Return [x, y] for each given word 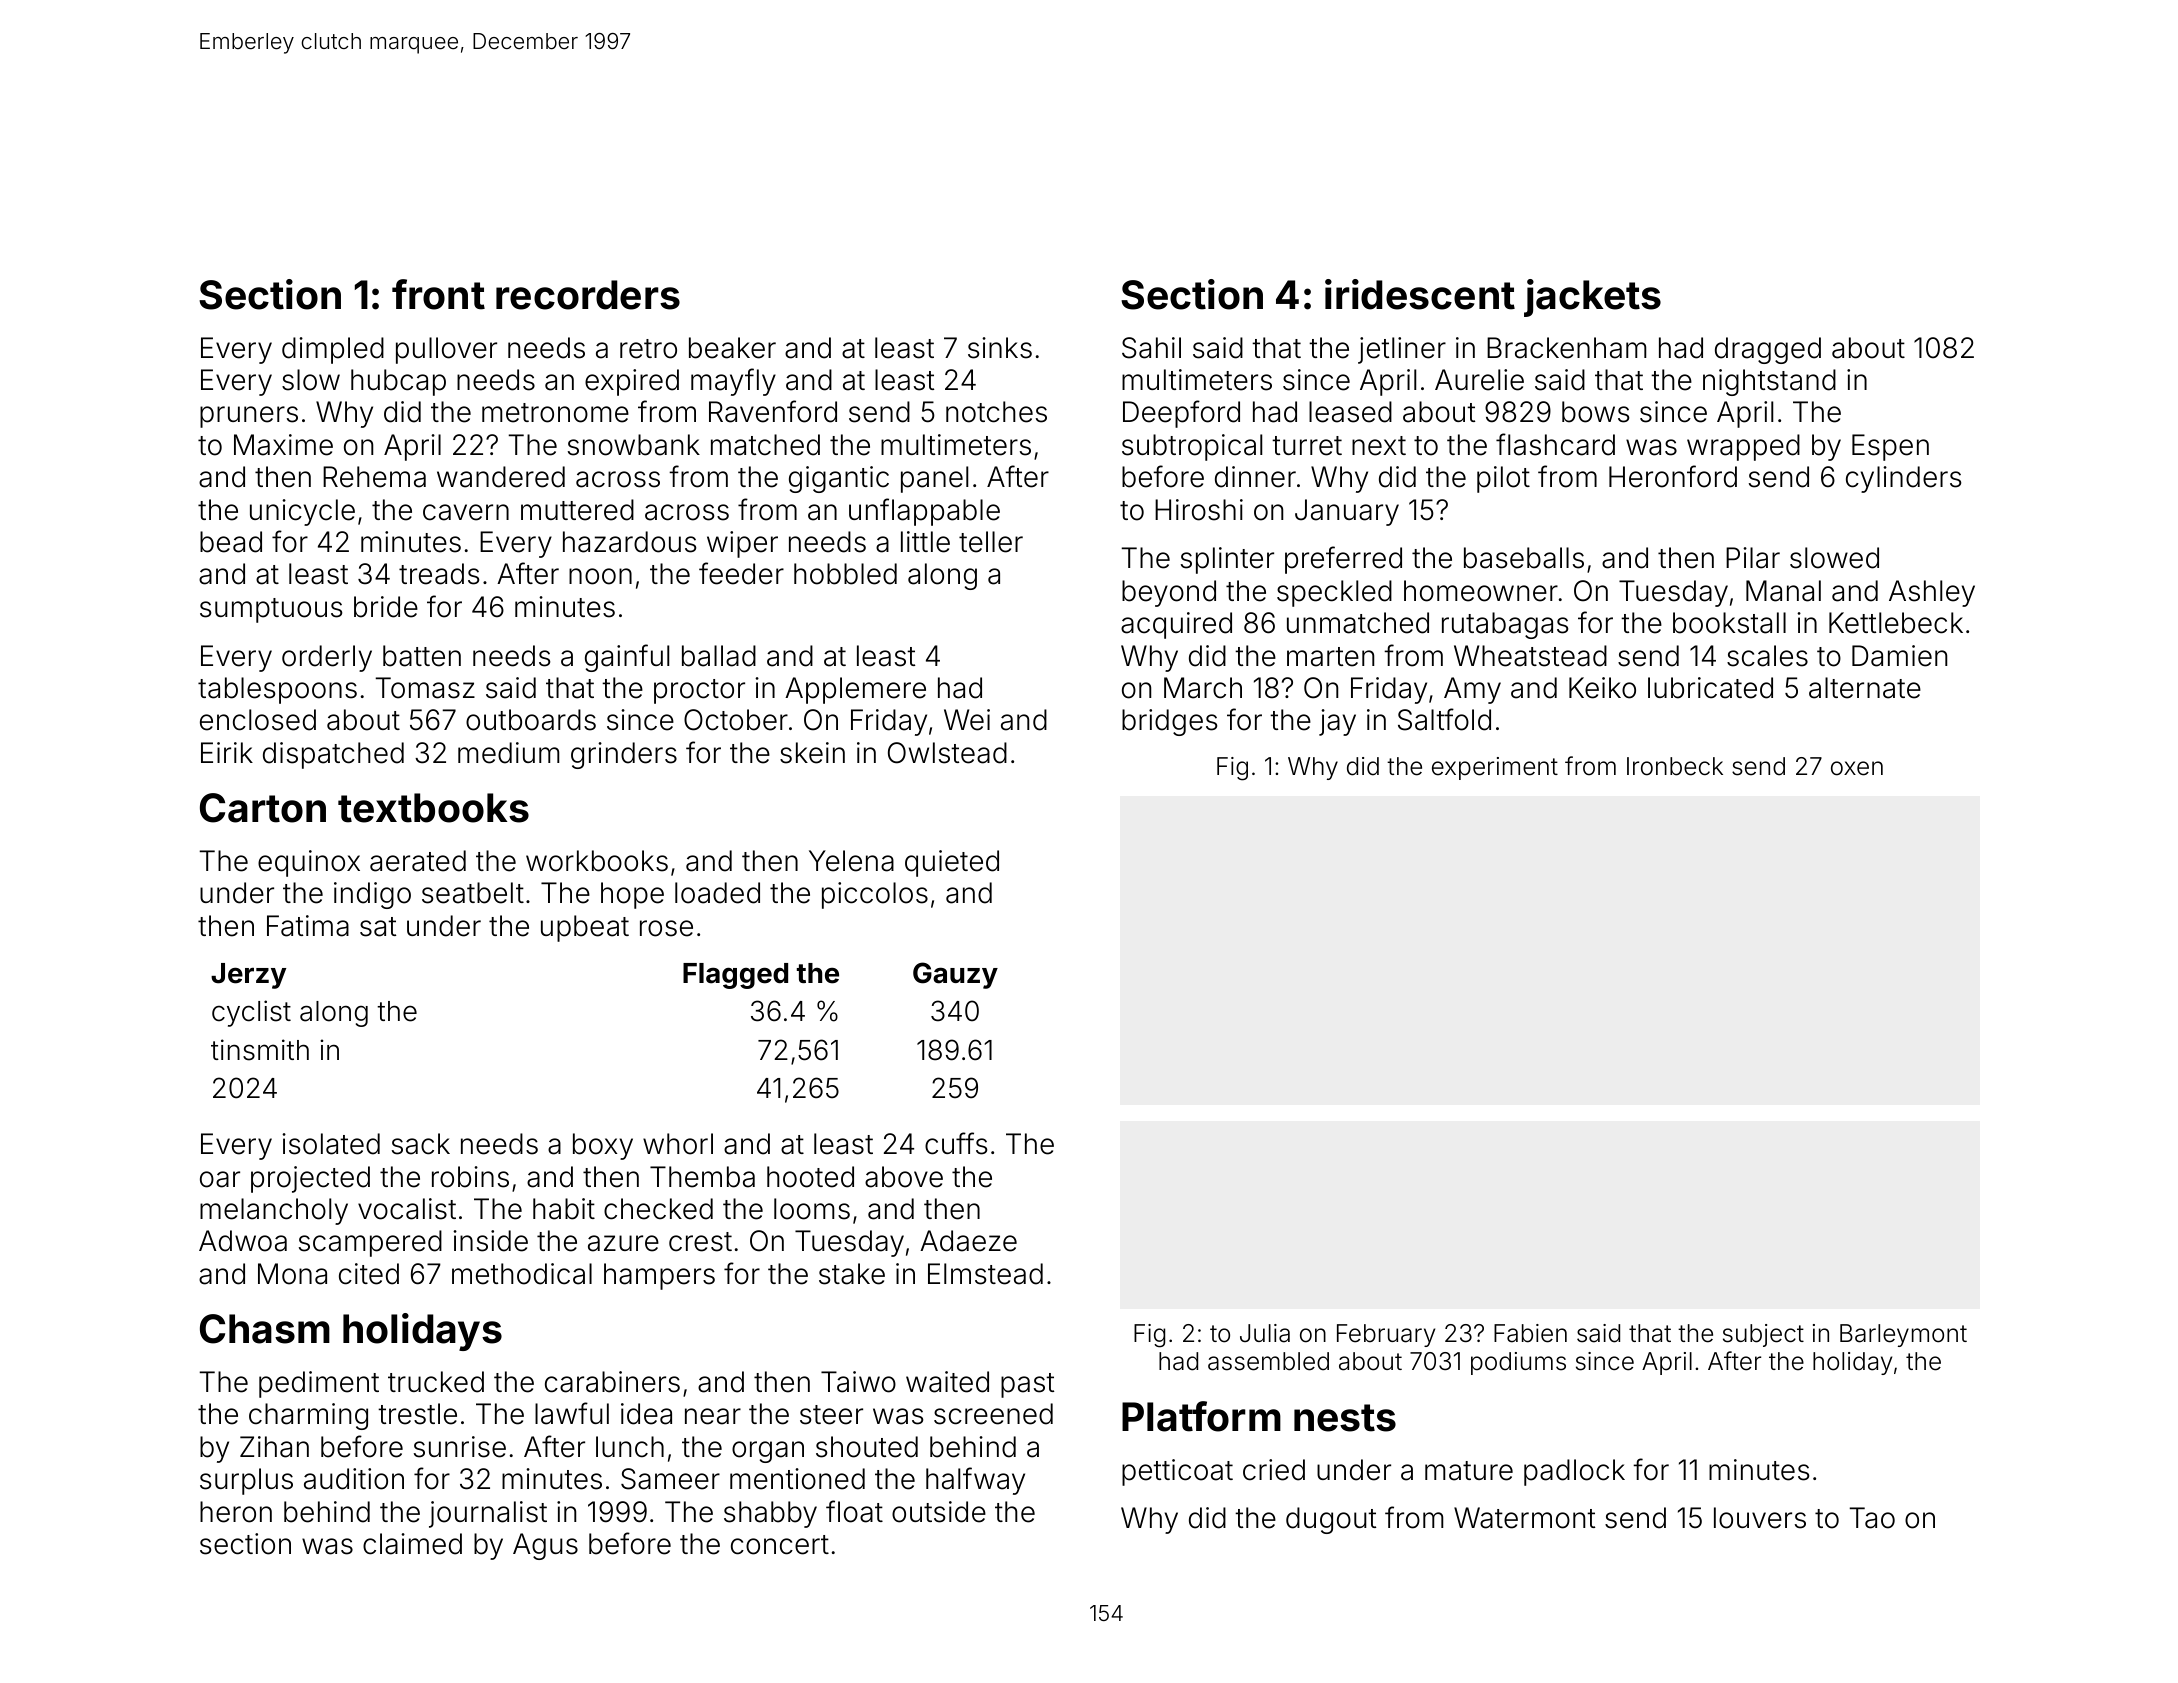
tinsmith [260, 1050]
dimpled [333, 350]
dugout [1331, 1520]
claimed [412, 1544]
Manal [1783, 591]
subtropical [1192, 447]
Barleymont [1903, 1335]
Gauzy [955, 975]
